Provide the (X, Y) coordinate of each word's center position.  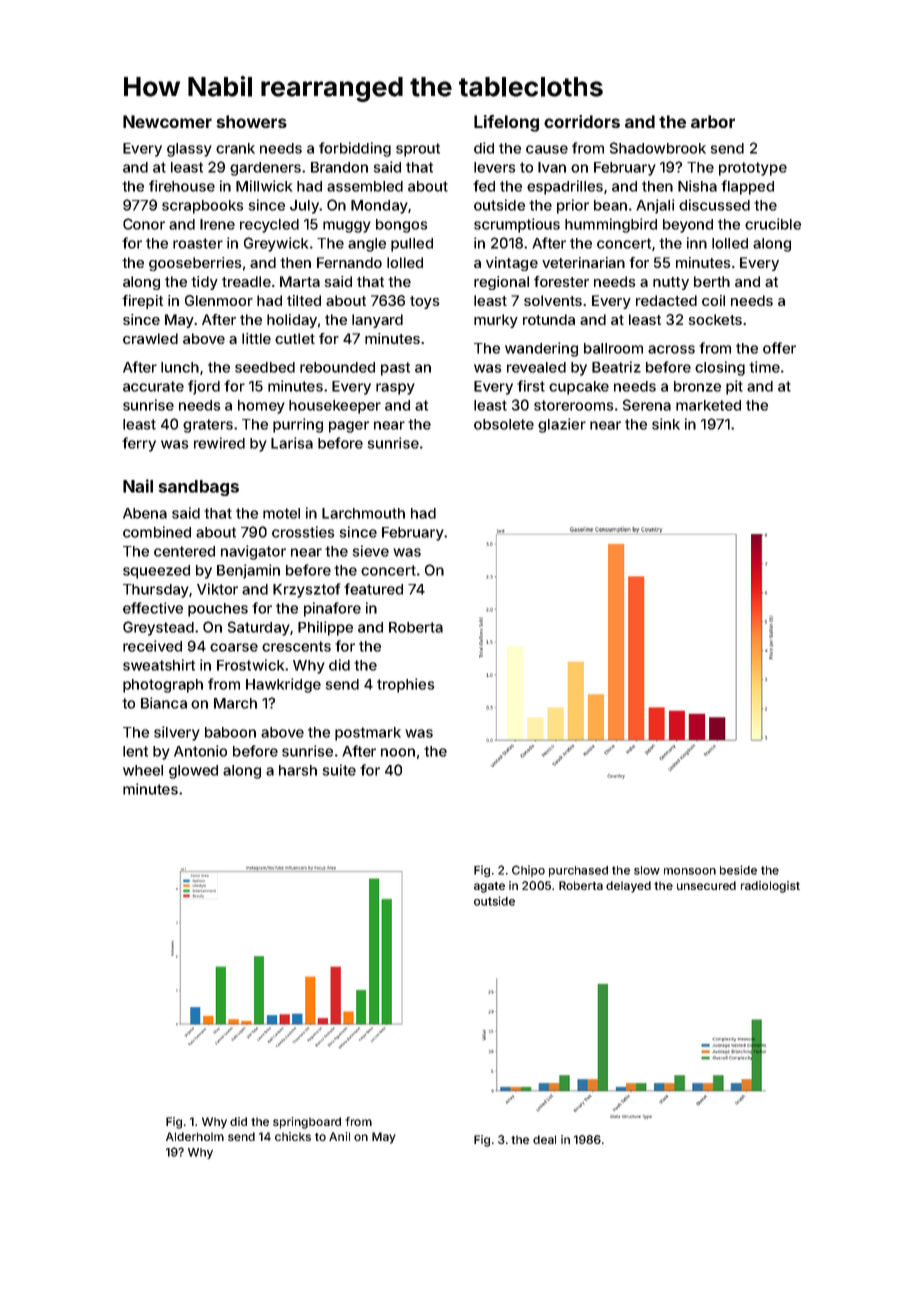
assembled (365, 186)
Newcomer (167, 121)
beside (738, 870)
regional (501, 283)
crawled (150, 338)
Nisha (697, 186)
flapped (747, 187)
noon (398, 752)
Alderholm (195, 1136)
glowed (193, 772)
